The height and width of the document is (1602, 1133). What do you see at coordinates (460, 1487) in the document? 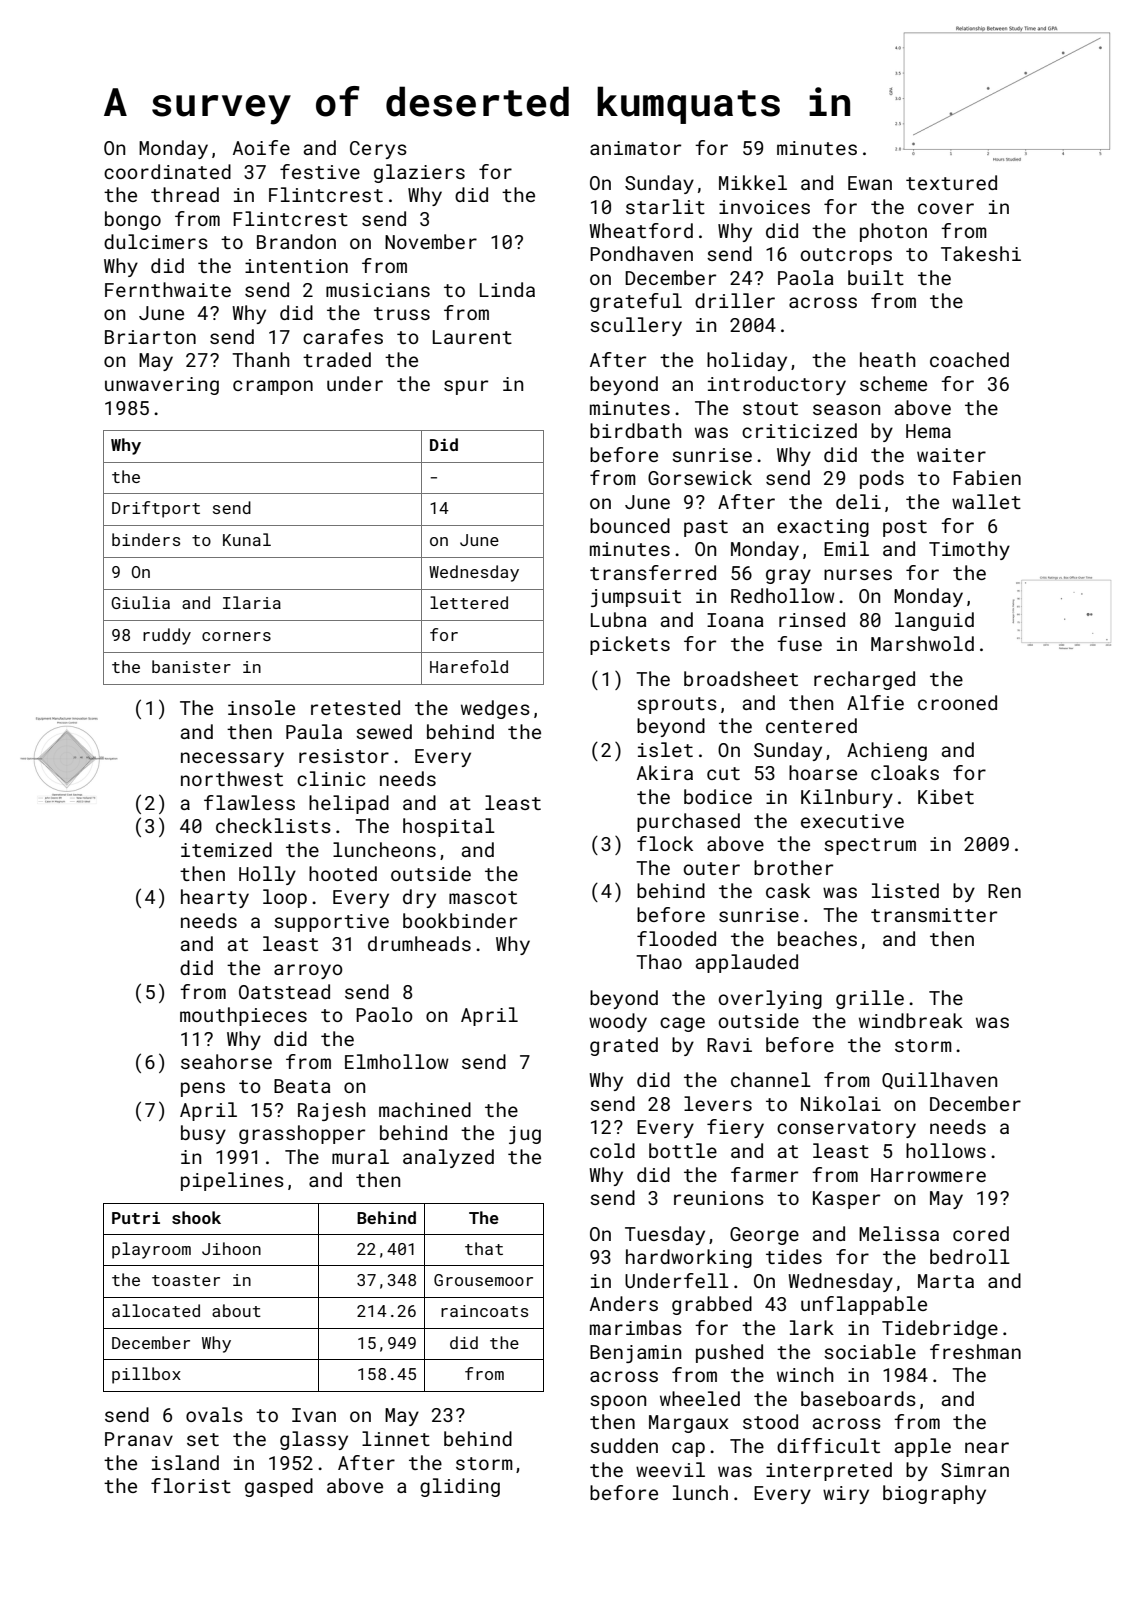
I see `gliding` at bounding box center [460, 1487].
